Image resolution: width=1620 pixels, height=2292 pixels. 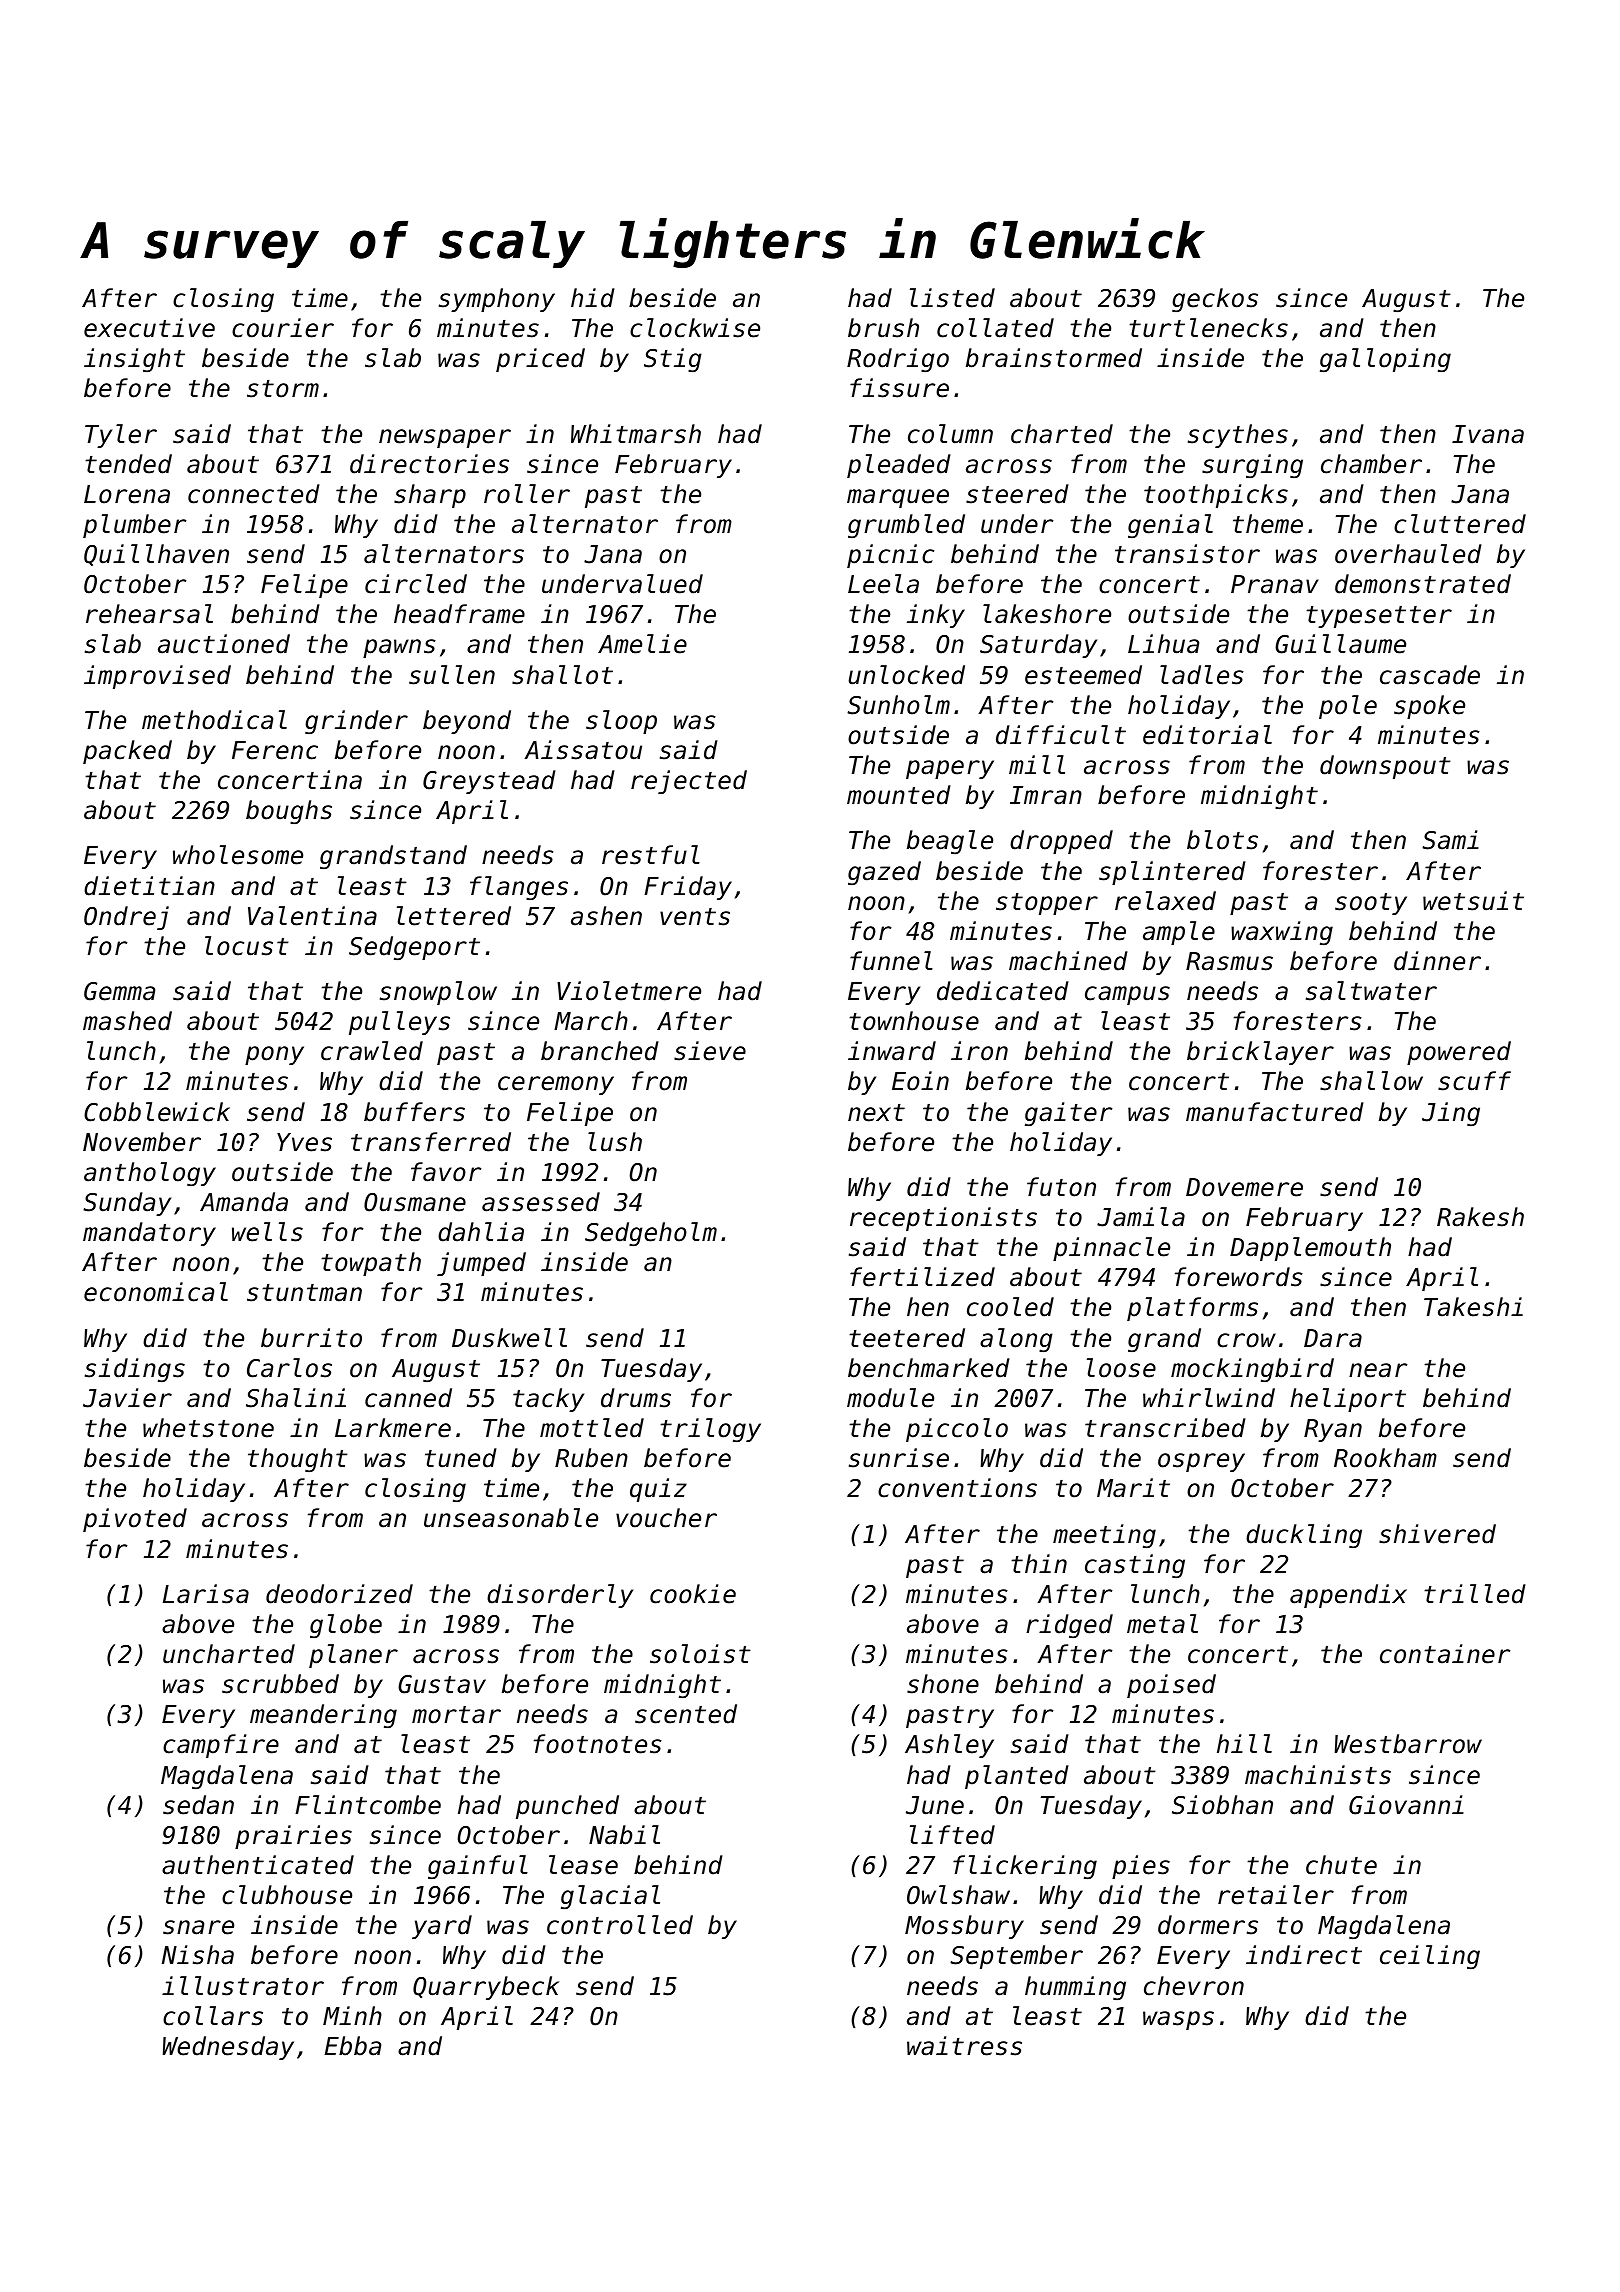 I want to click on Dovemere, so click(x=1244, y=1187).
